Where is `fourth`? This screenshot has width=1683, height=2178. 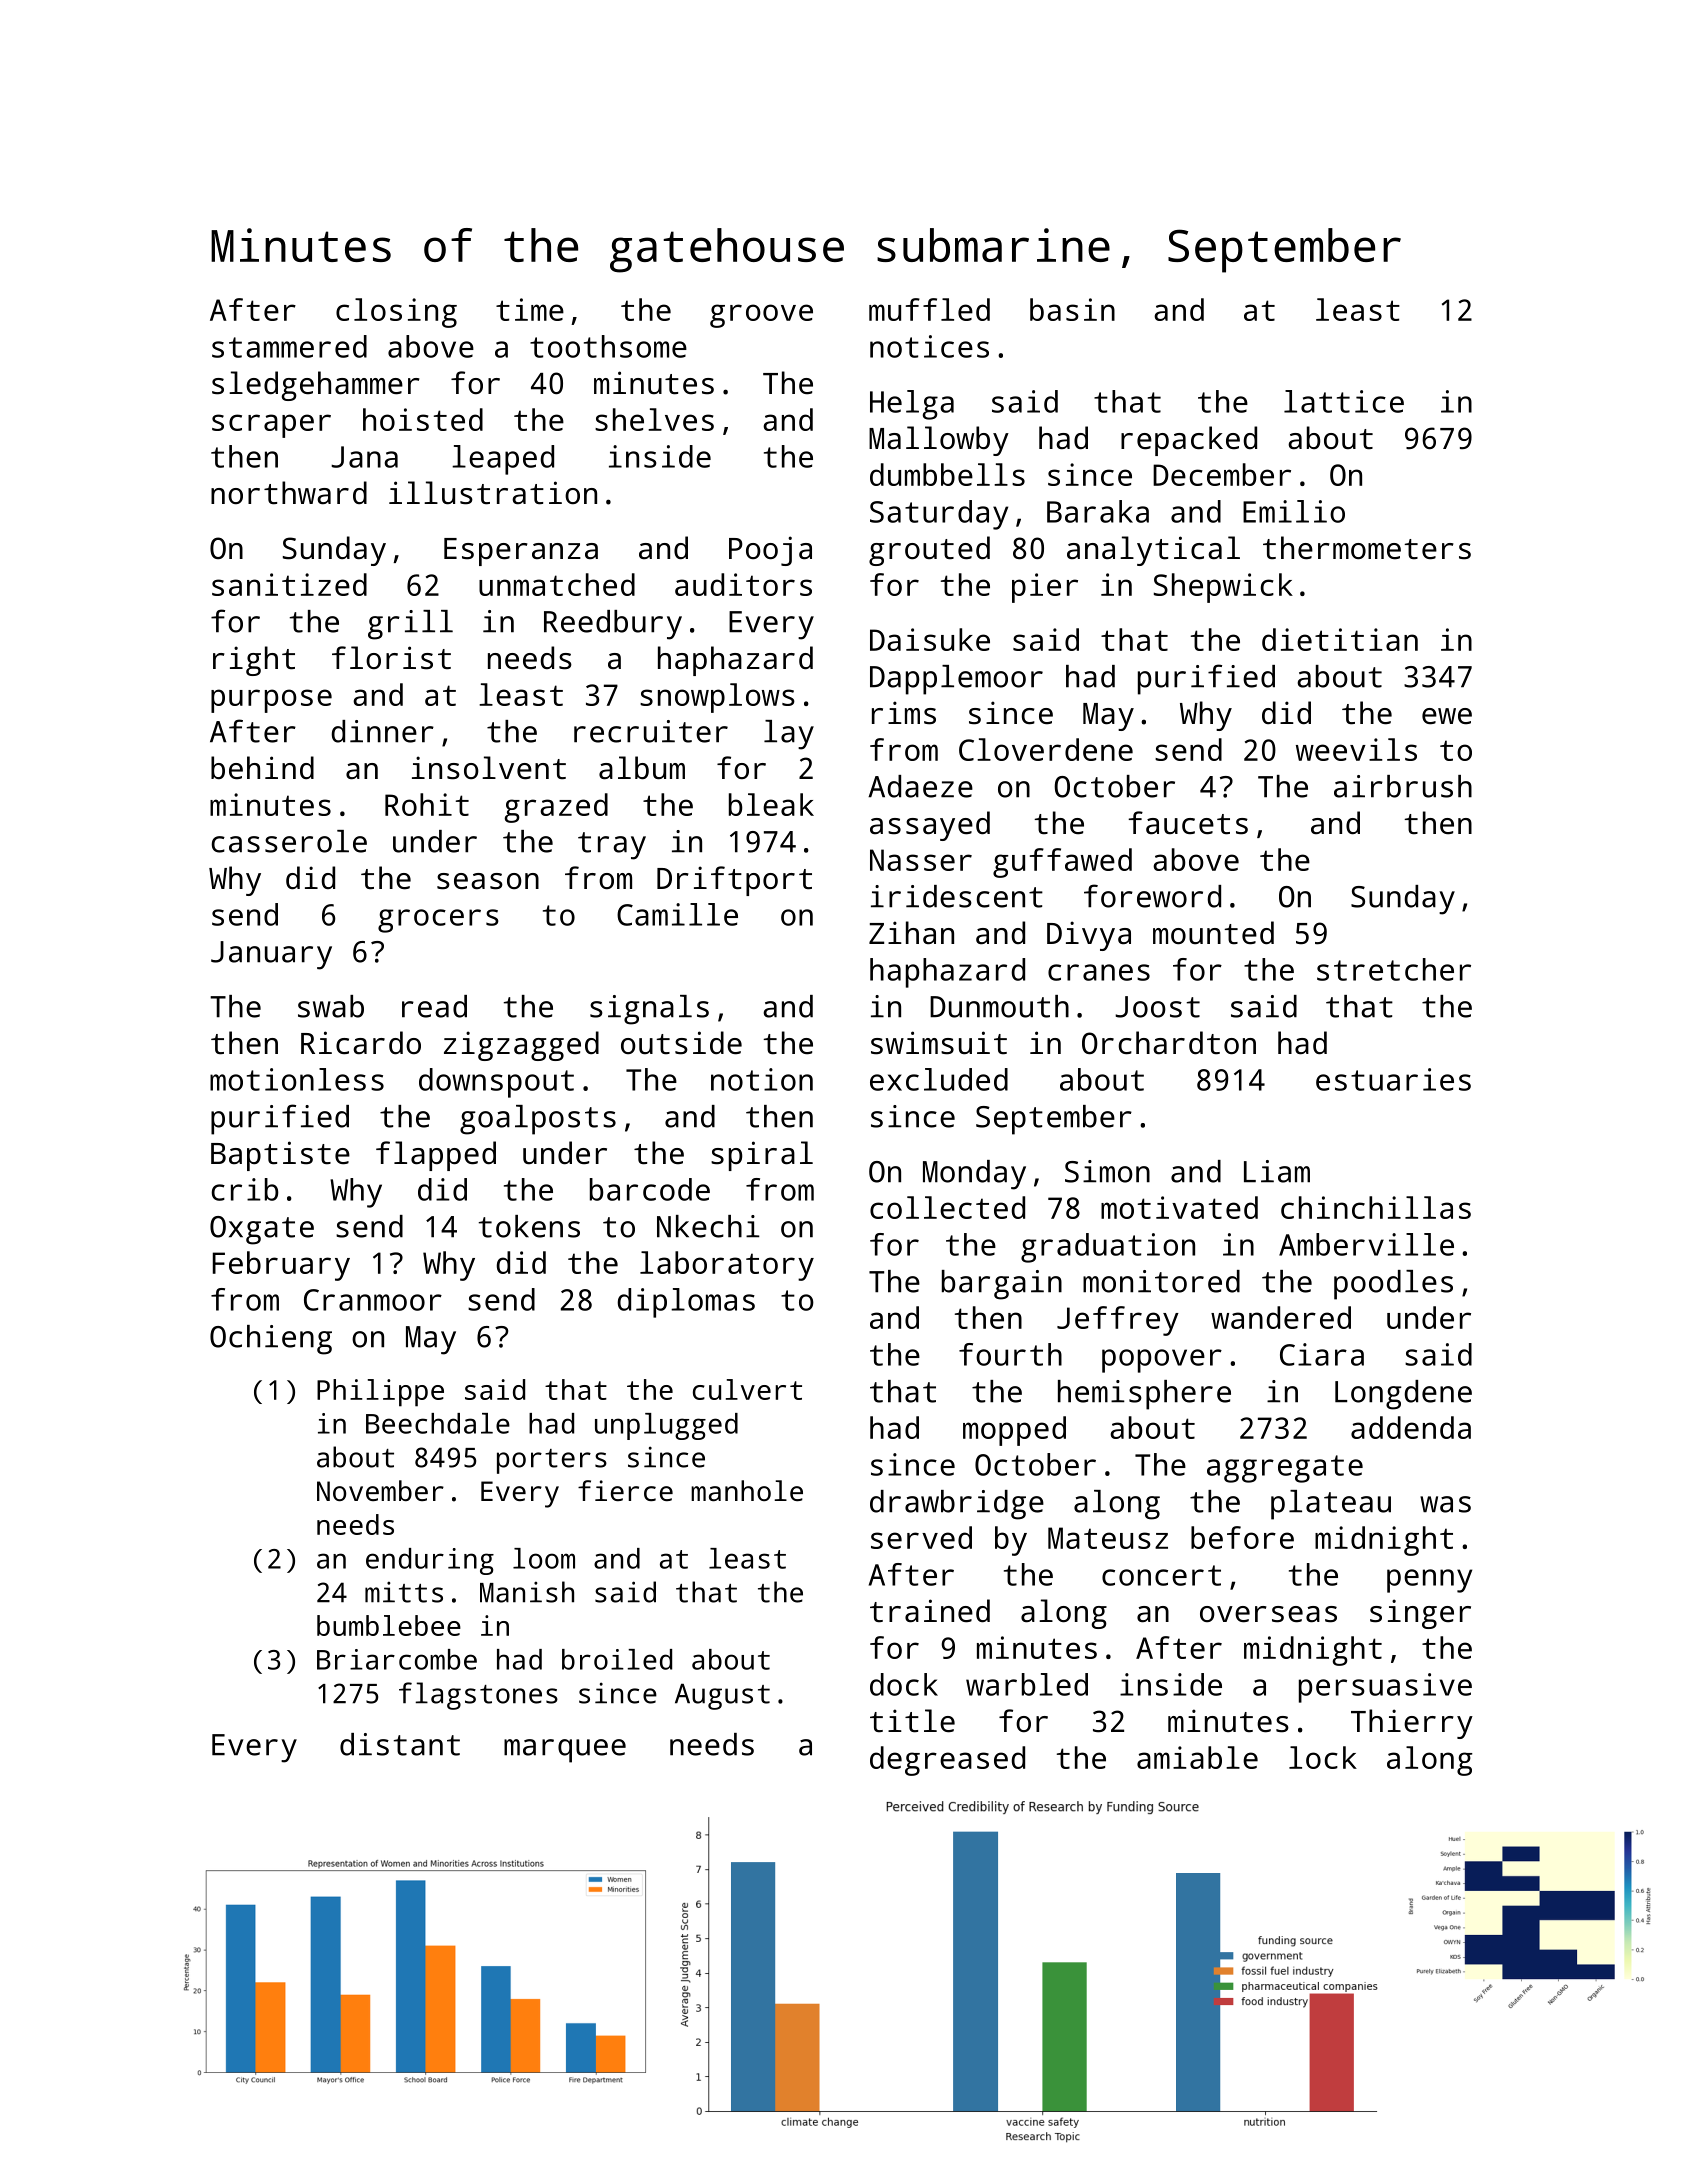 fourth is located at coordinates (1010, 1354).
